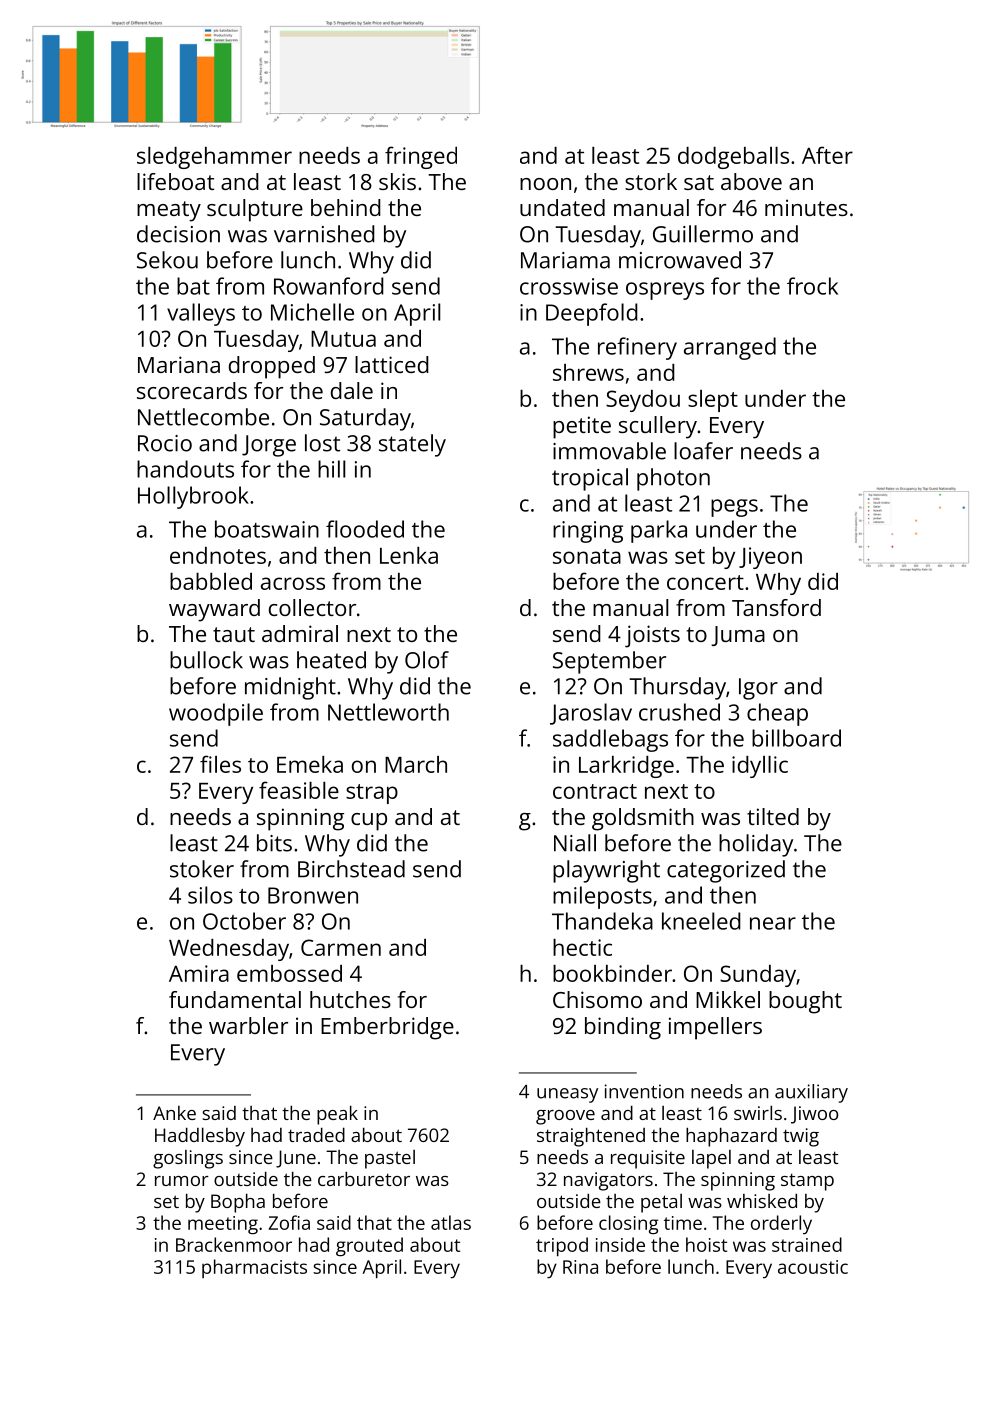  I want to click on holiday, so click(756, 845).
